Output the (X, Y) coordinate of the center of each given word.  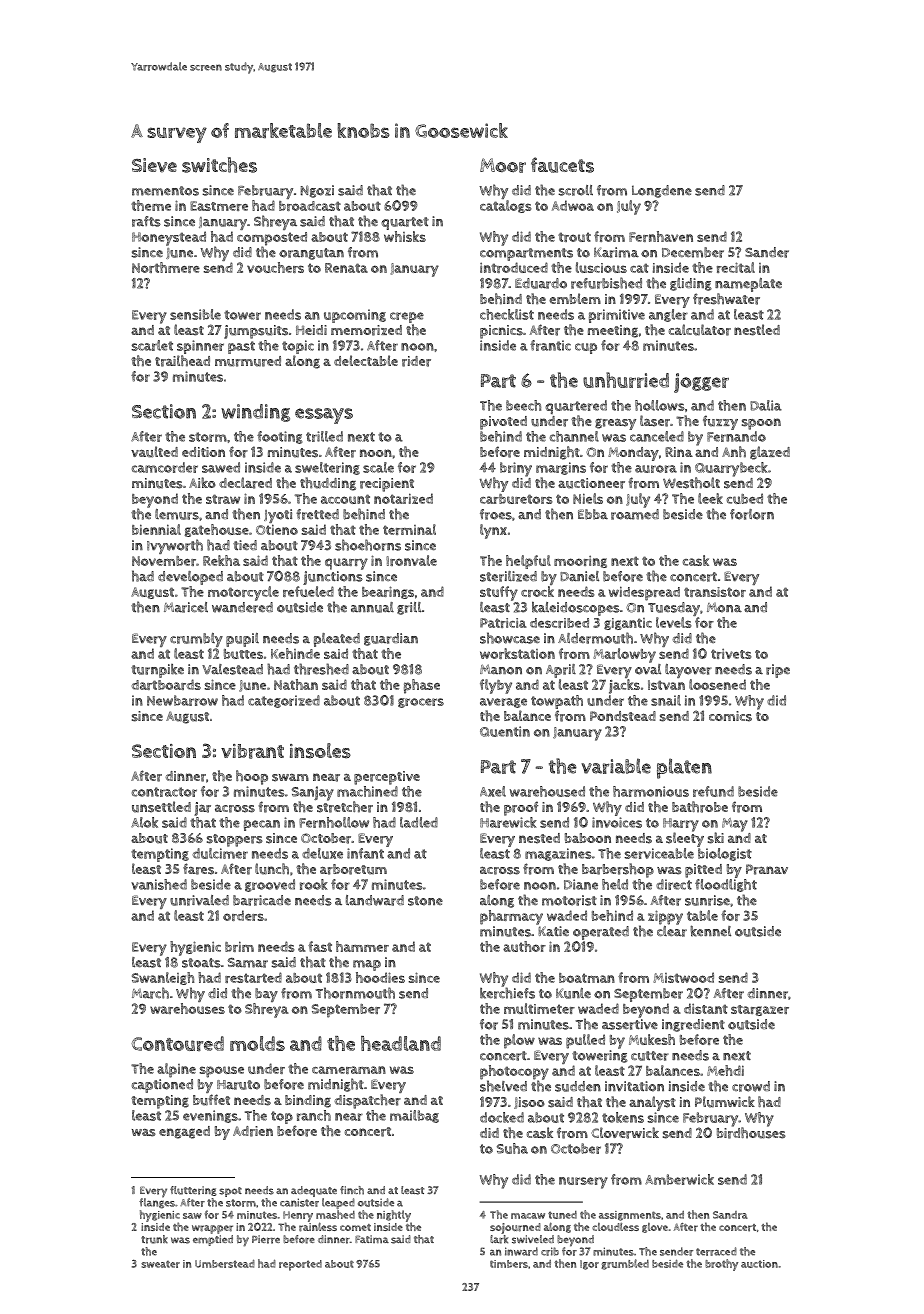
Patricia (503, 623)
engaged (184, 1132)
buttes (243, 654)
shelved (503, 1086)
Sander (767, 252)
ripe (778, 671)
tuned (562, 1215)
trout (574, 237)
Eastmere (219, 206)
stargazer (760, 1010)
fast (320, 946)
